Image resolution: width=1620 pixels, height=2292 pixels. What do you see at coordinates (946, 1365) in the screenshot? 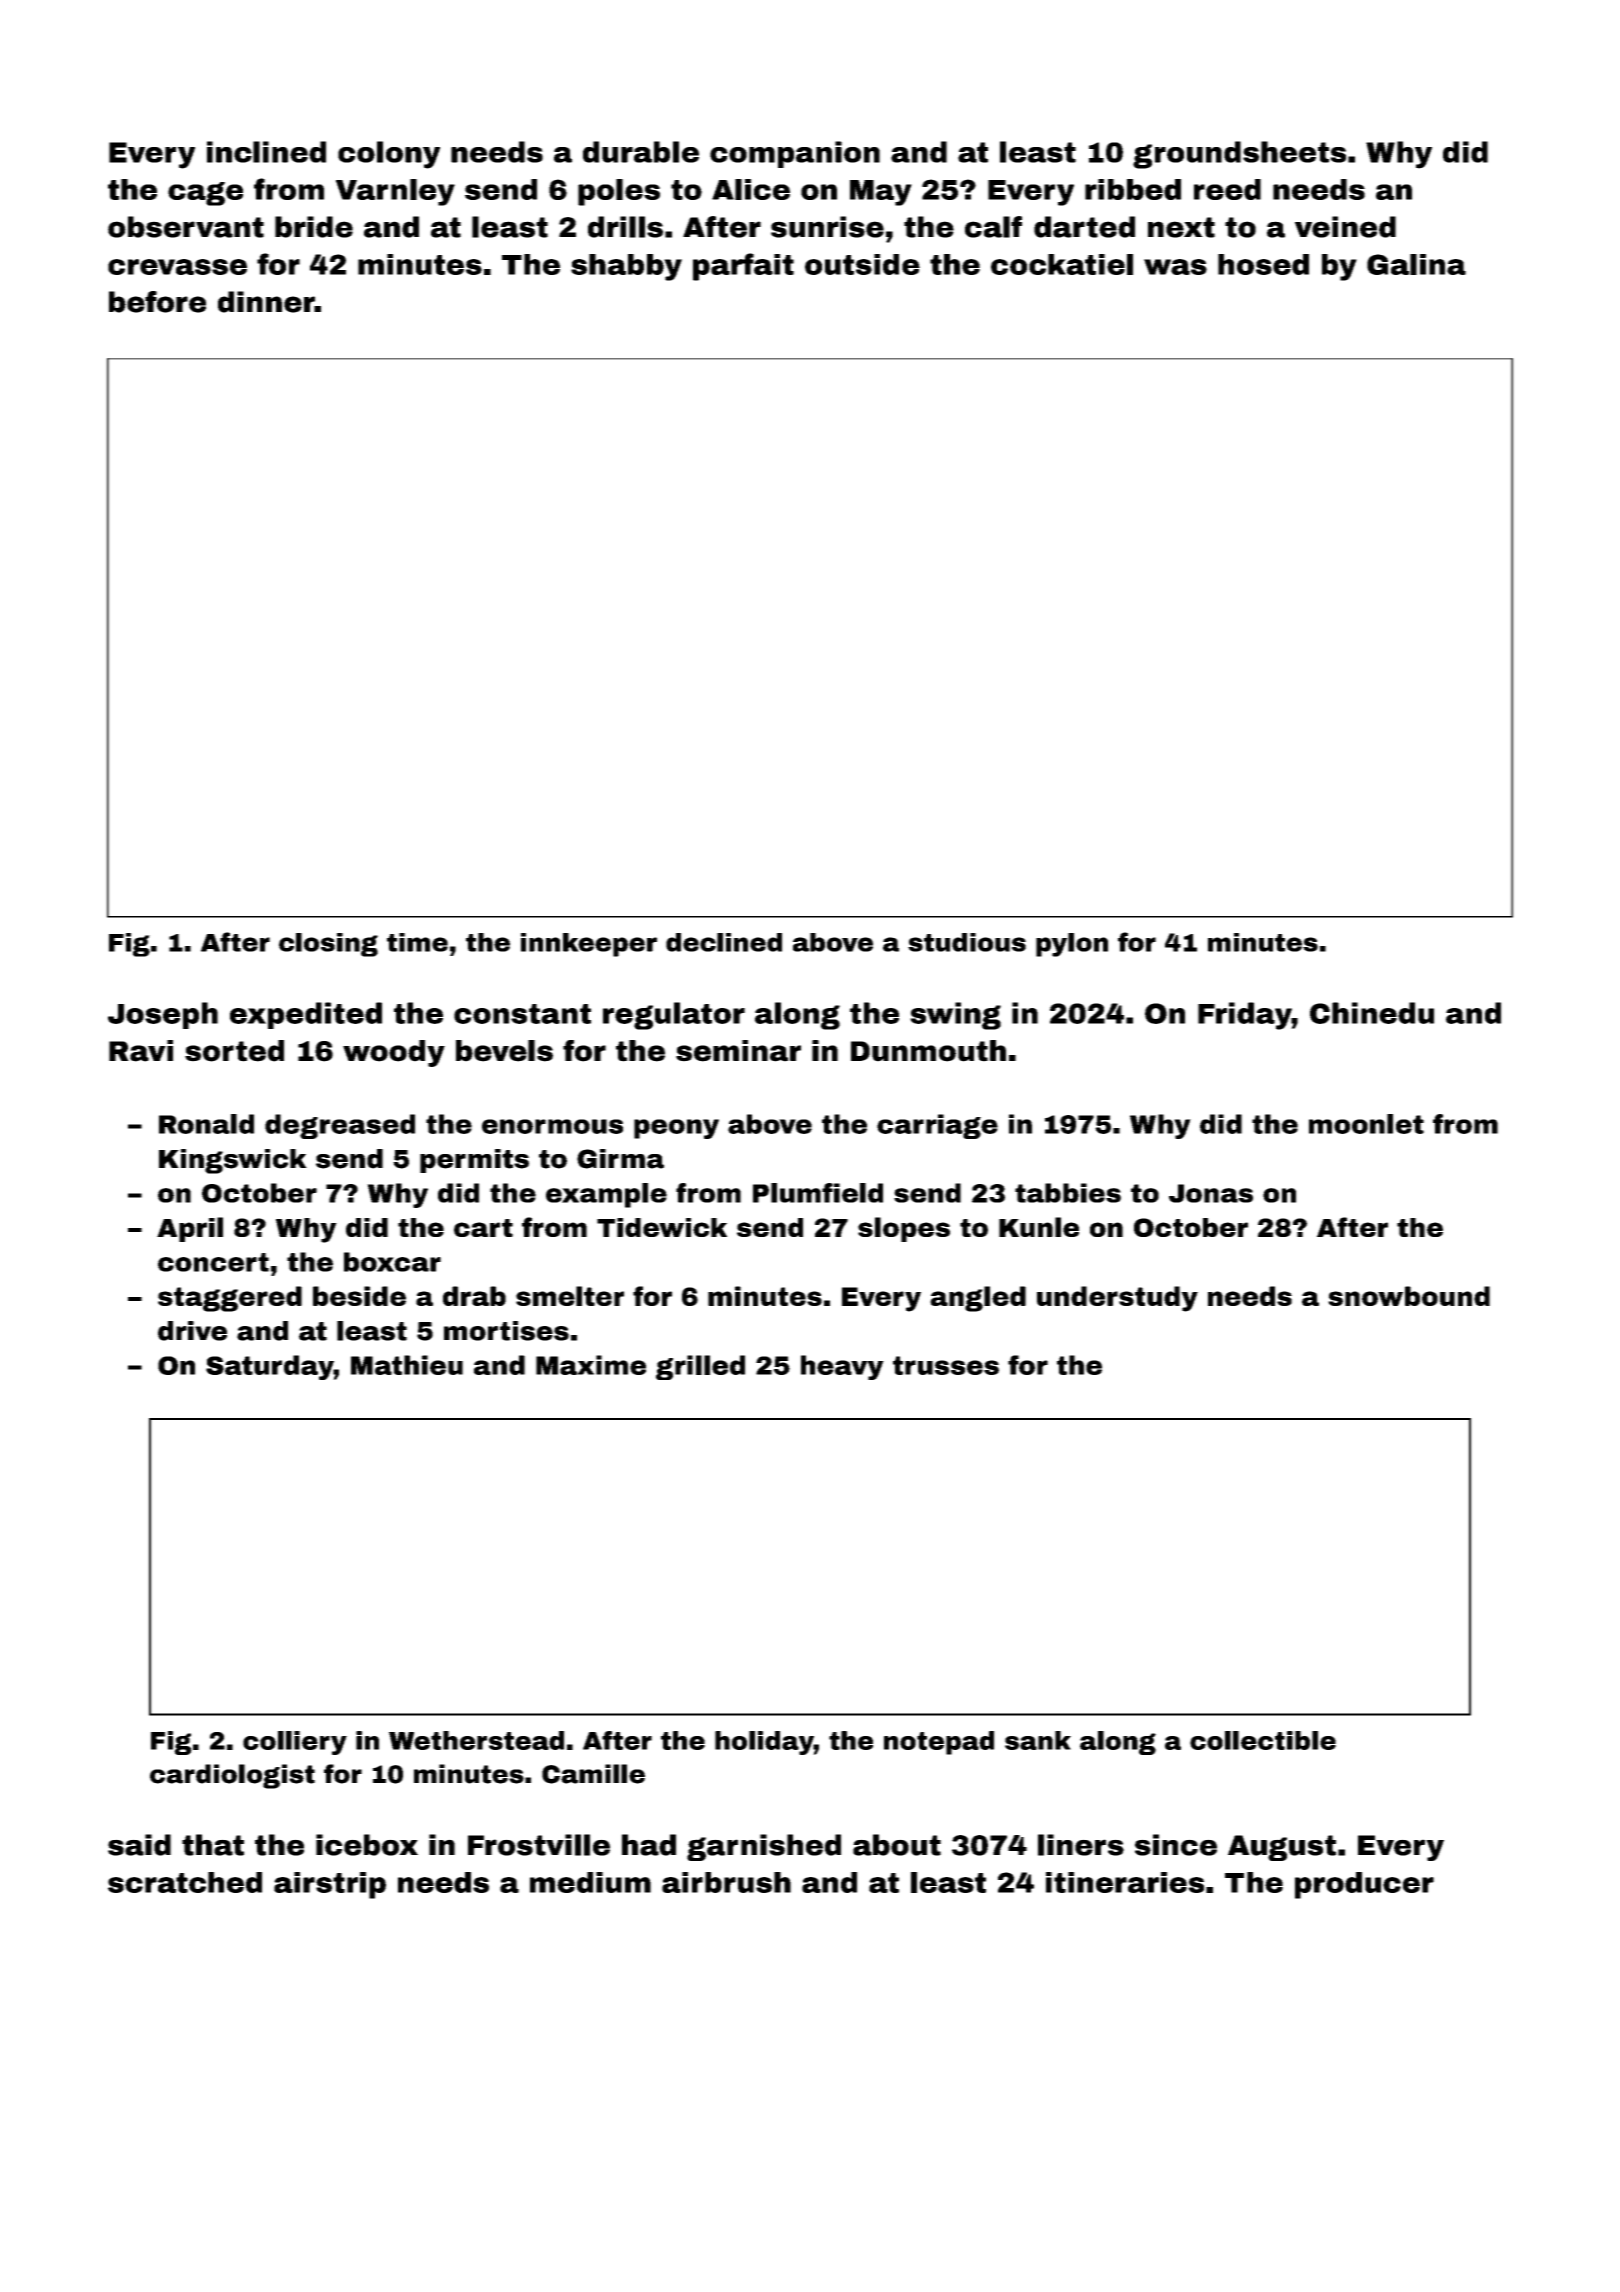
I see `trusses` at bounding box center [946, 1365].
